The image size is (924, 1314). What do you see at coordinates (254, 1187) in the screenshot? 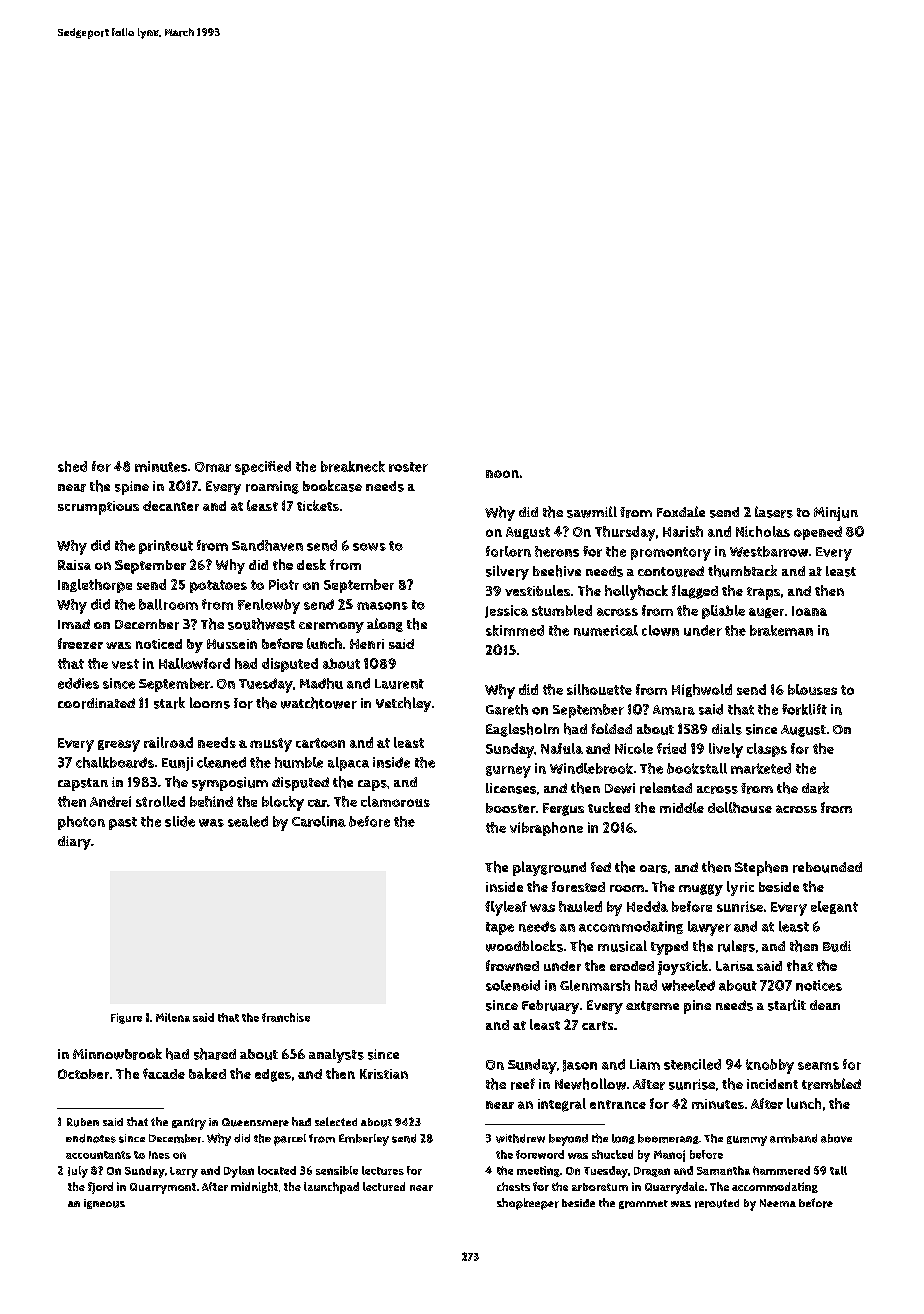
I see `midnight` at bounding box center [254, 1187].
